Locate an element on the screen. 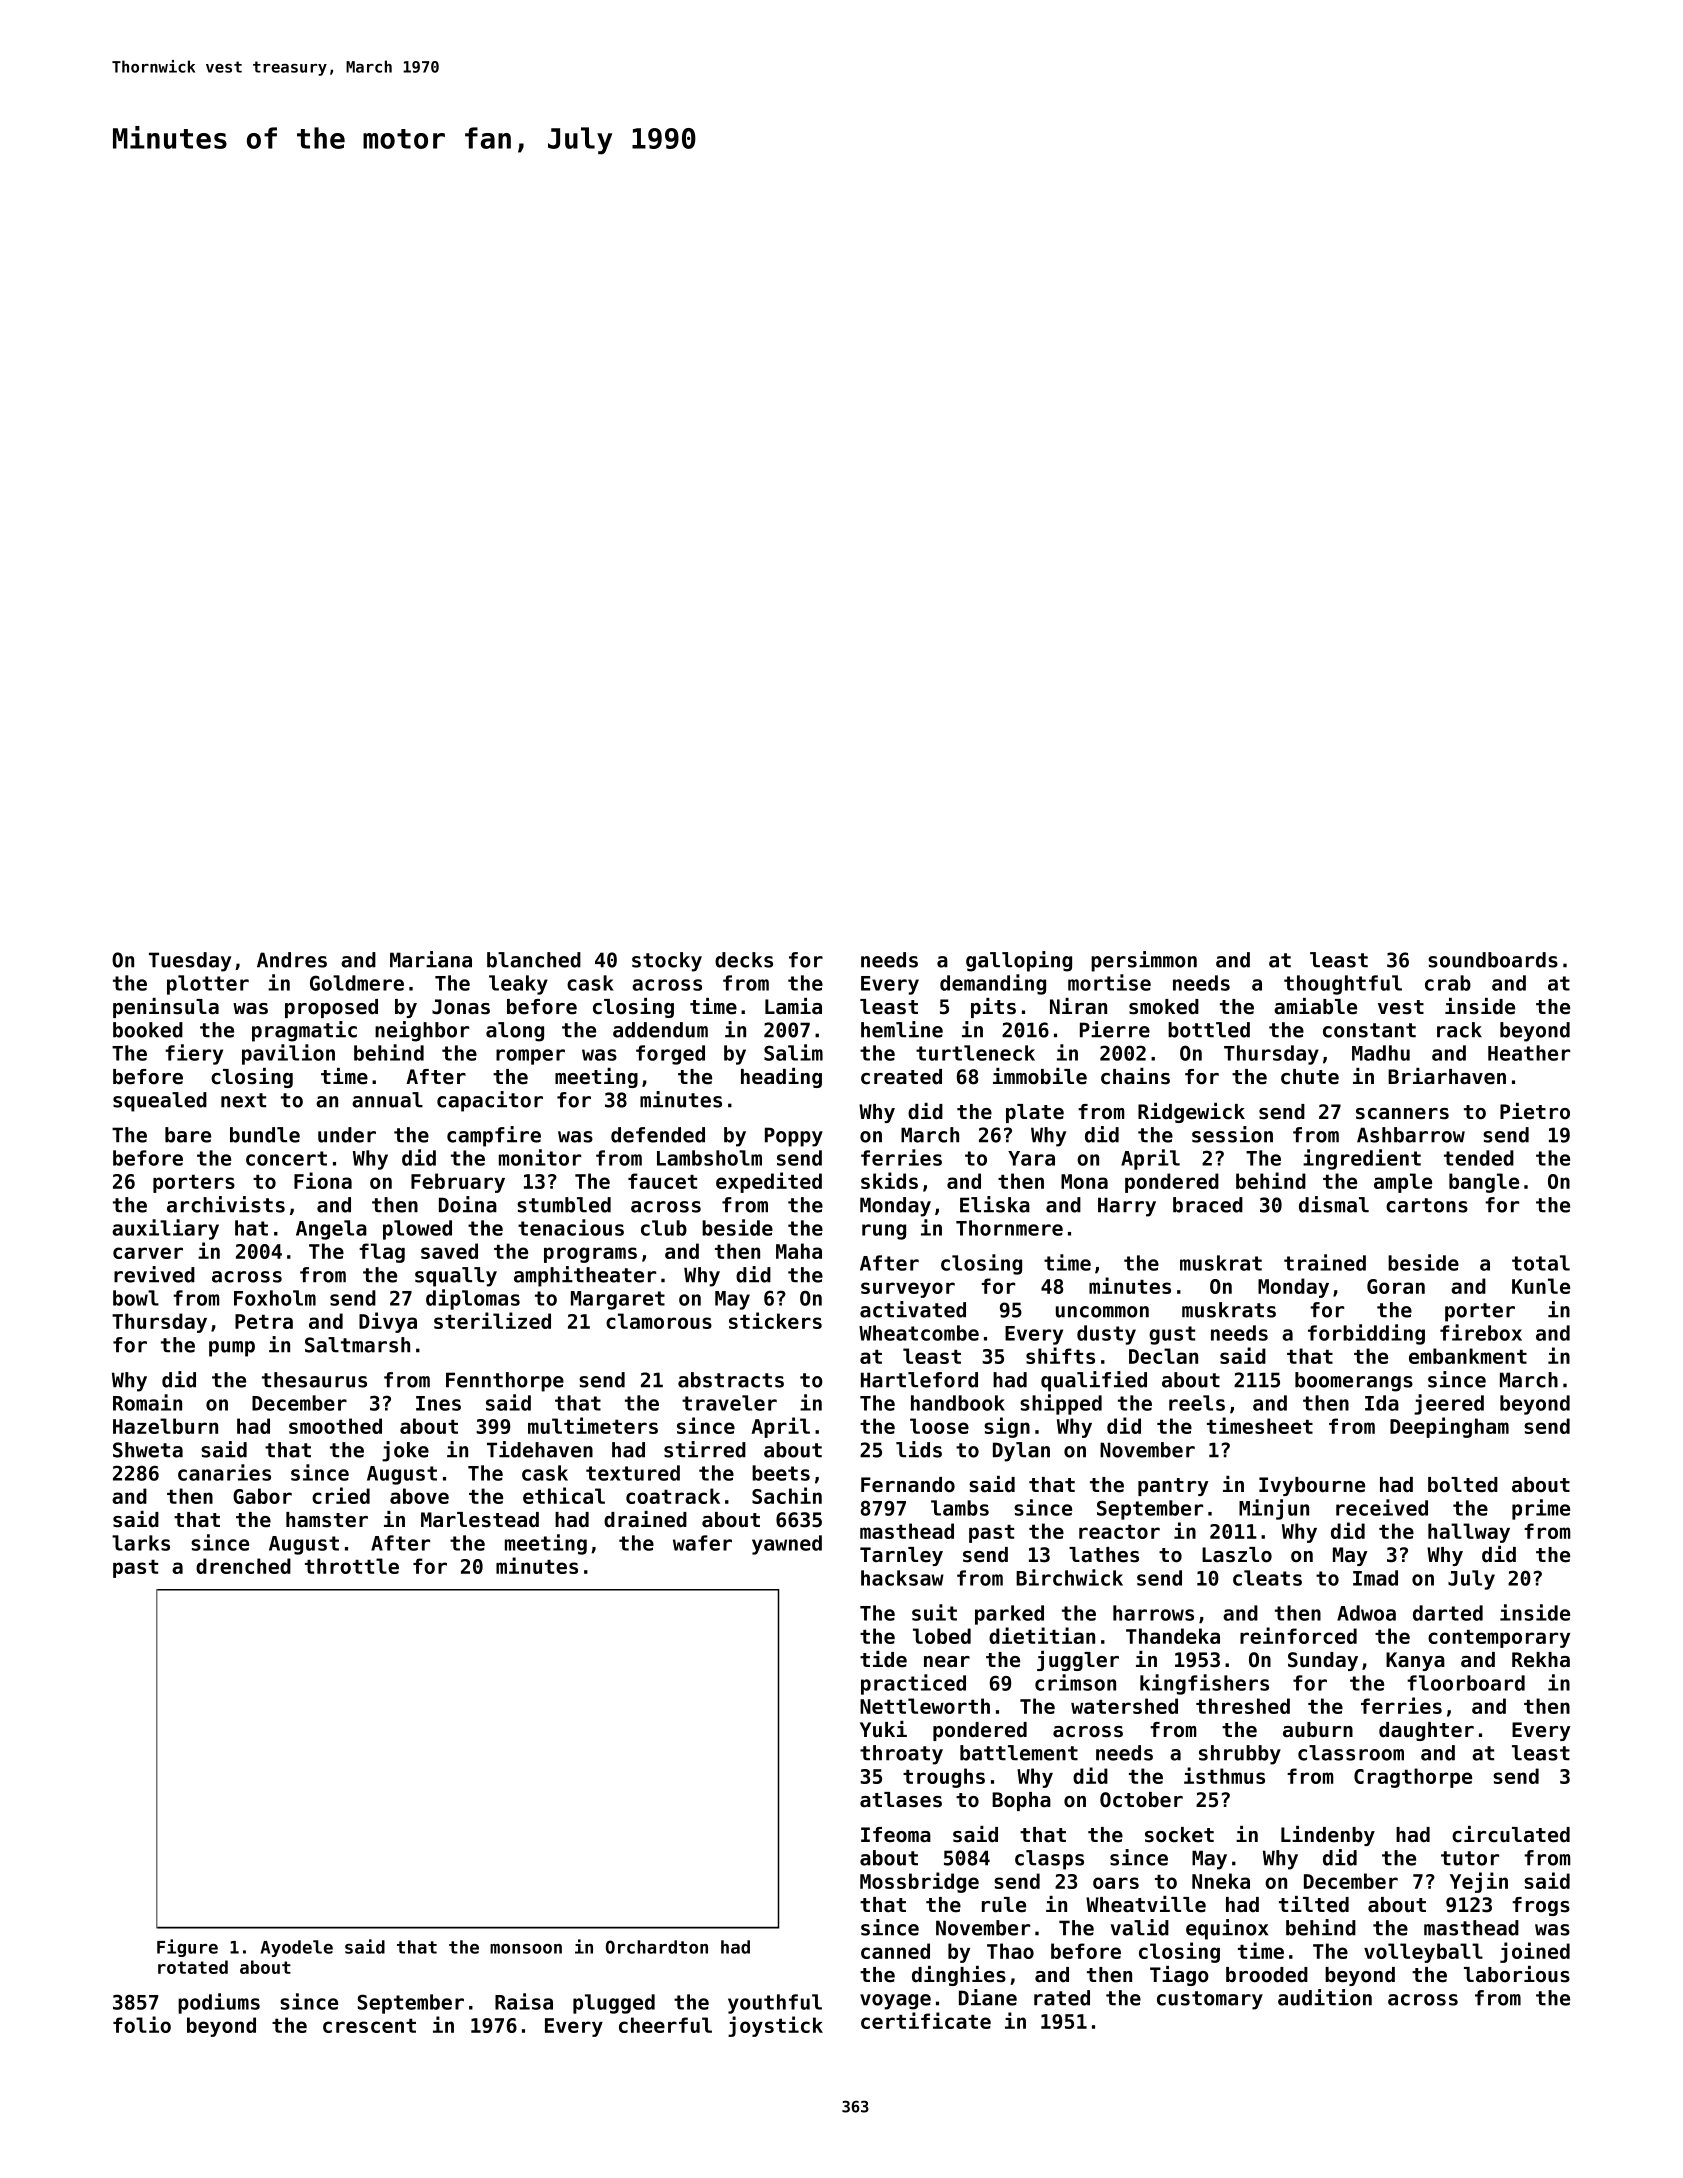  booked is located at coordinates (148, 1030).
